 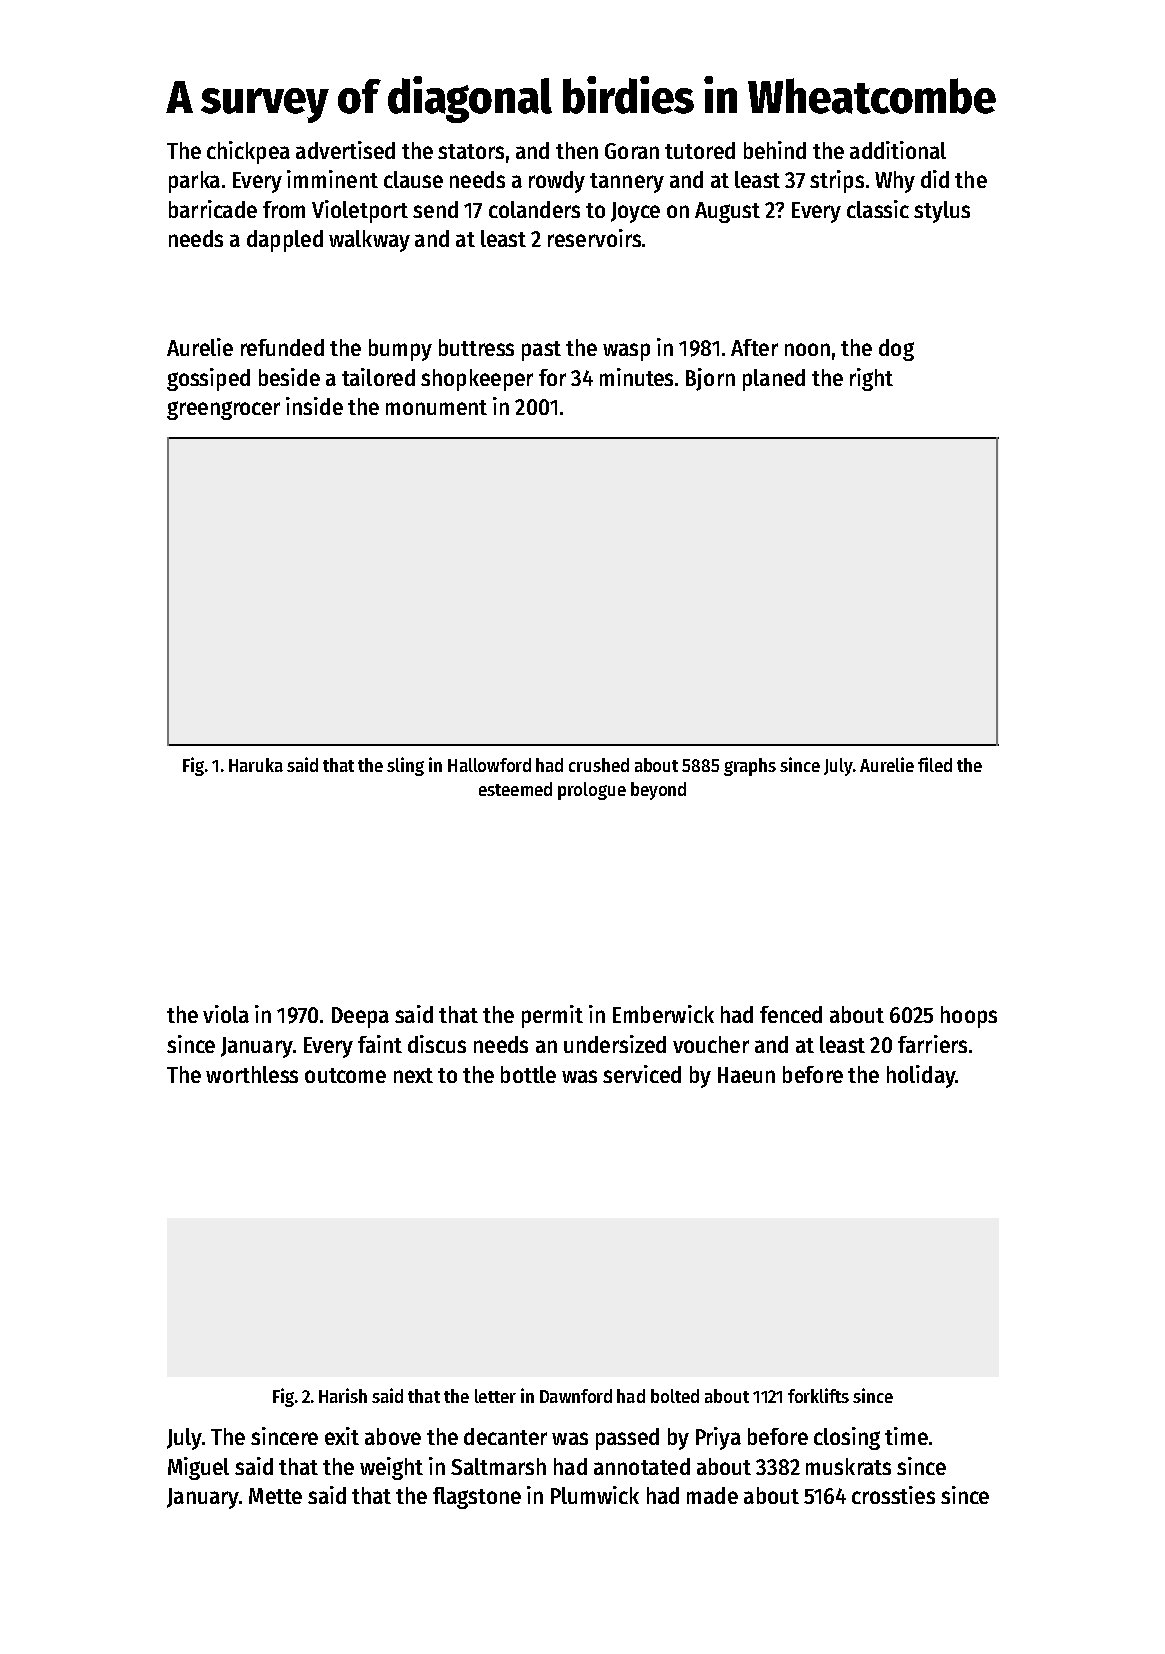 I want to click on behind, so click(x=775, y=150).
